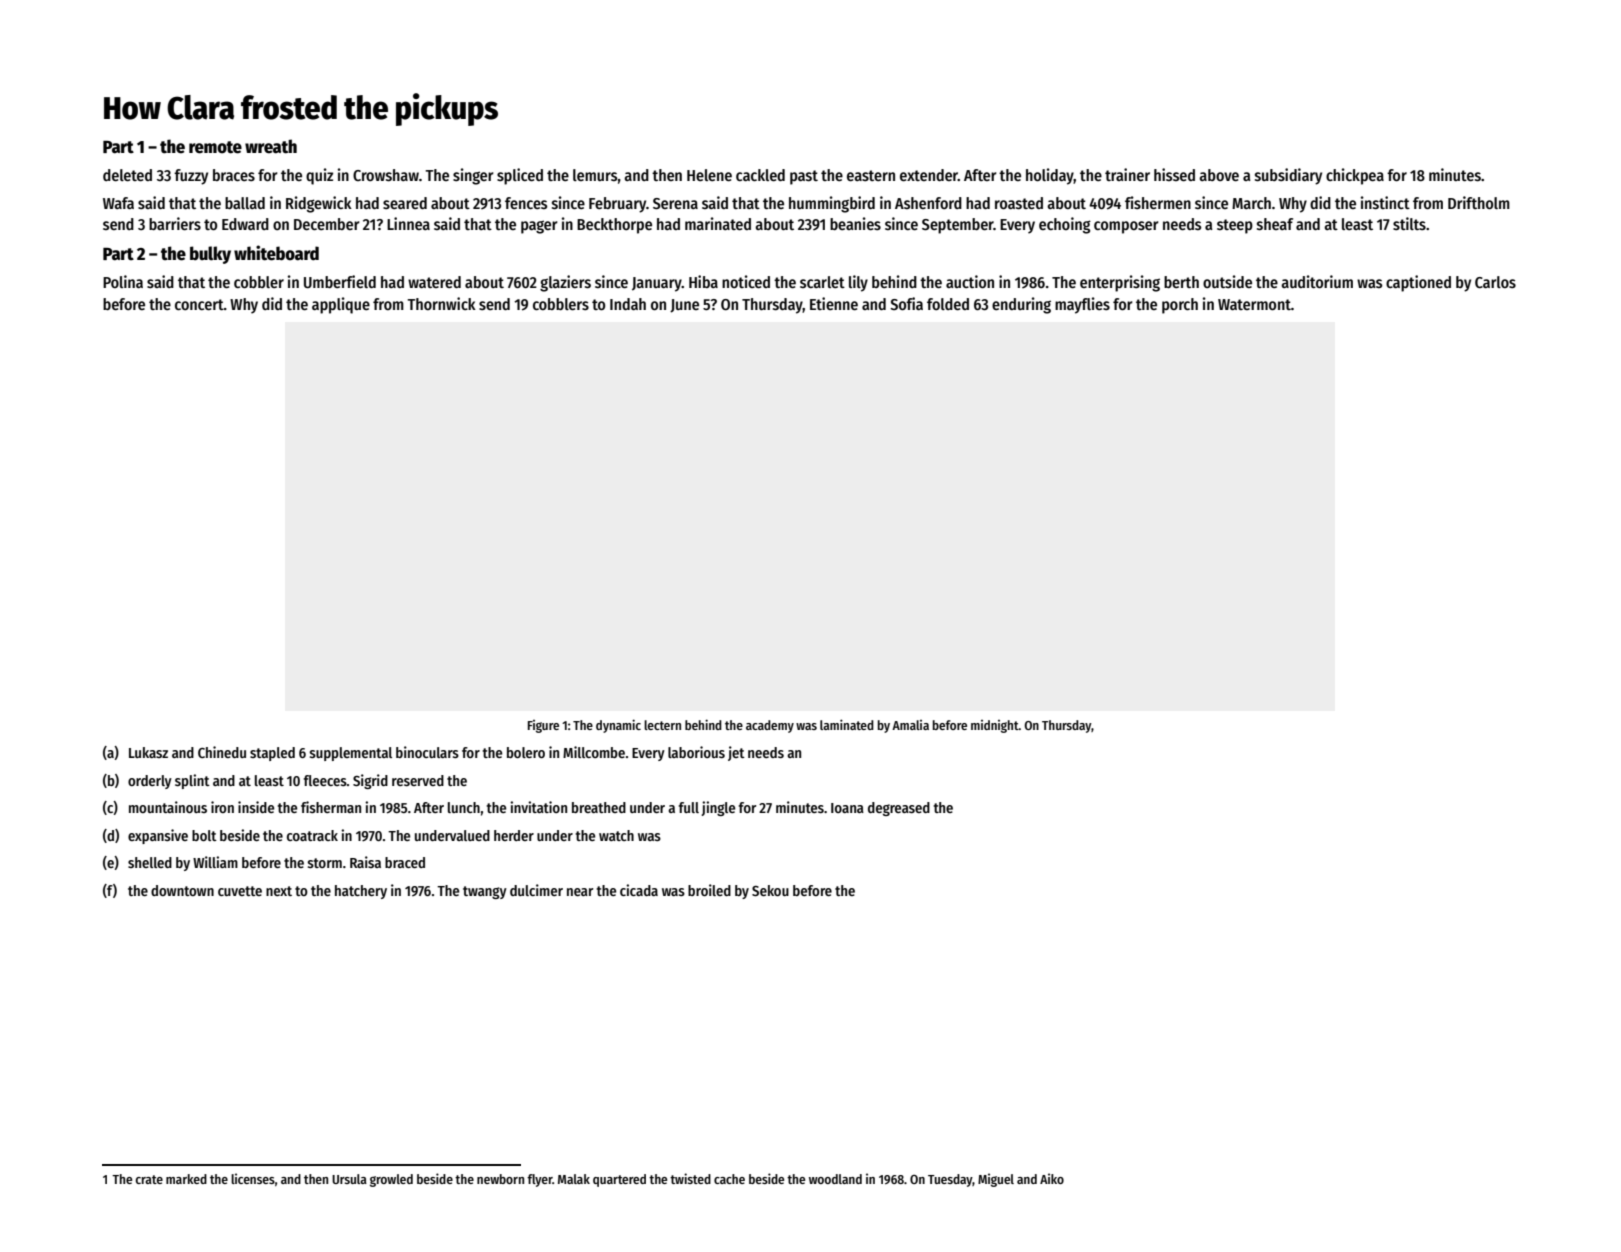 The image size is (1621, 1252). I want to click on Ioana, so click(847, 808).
